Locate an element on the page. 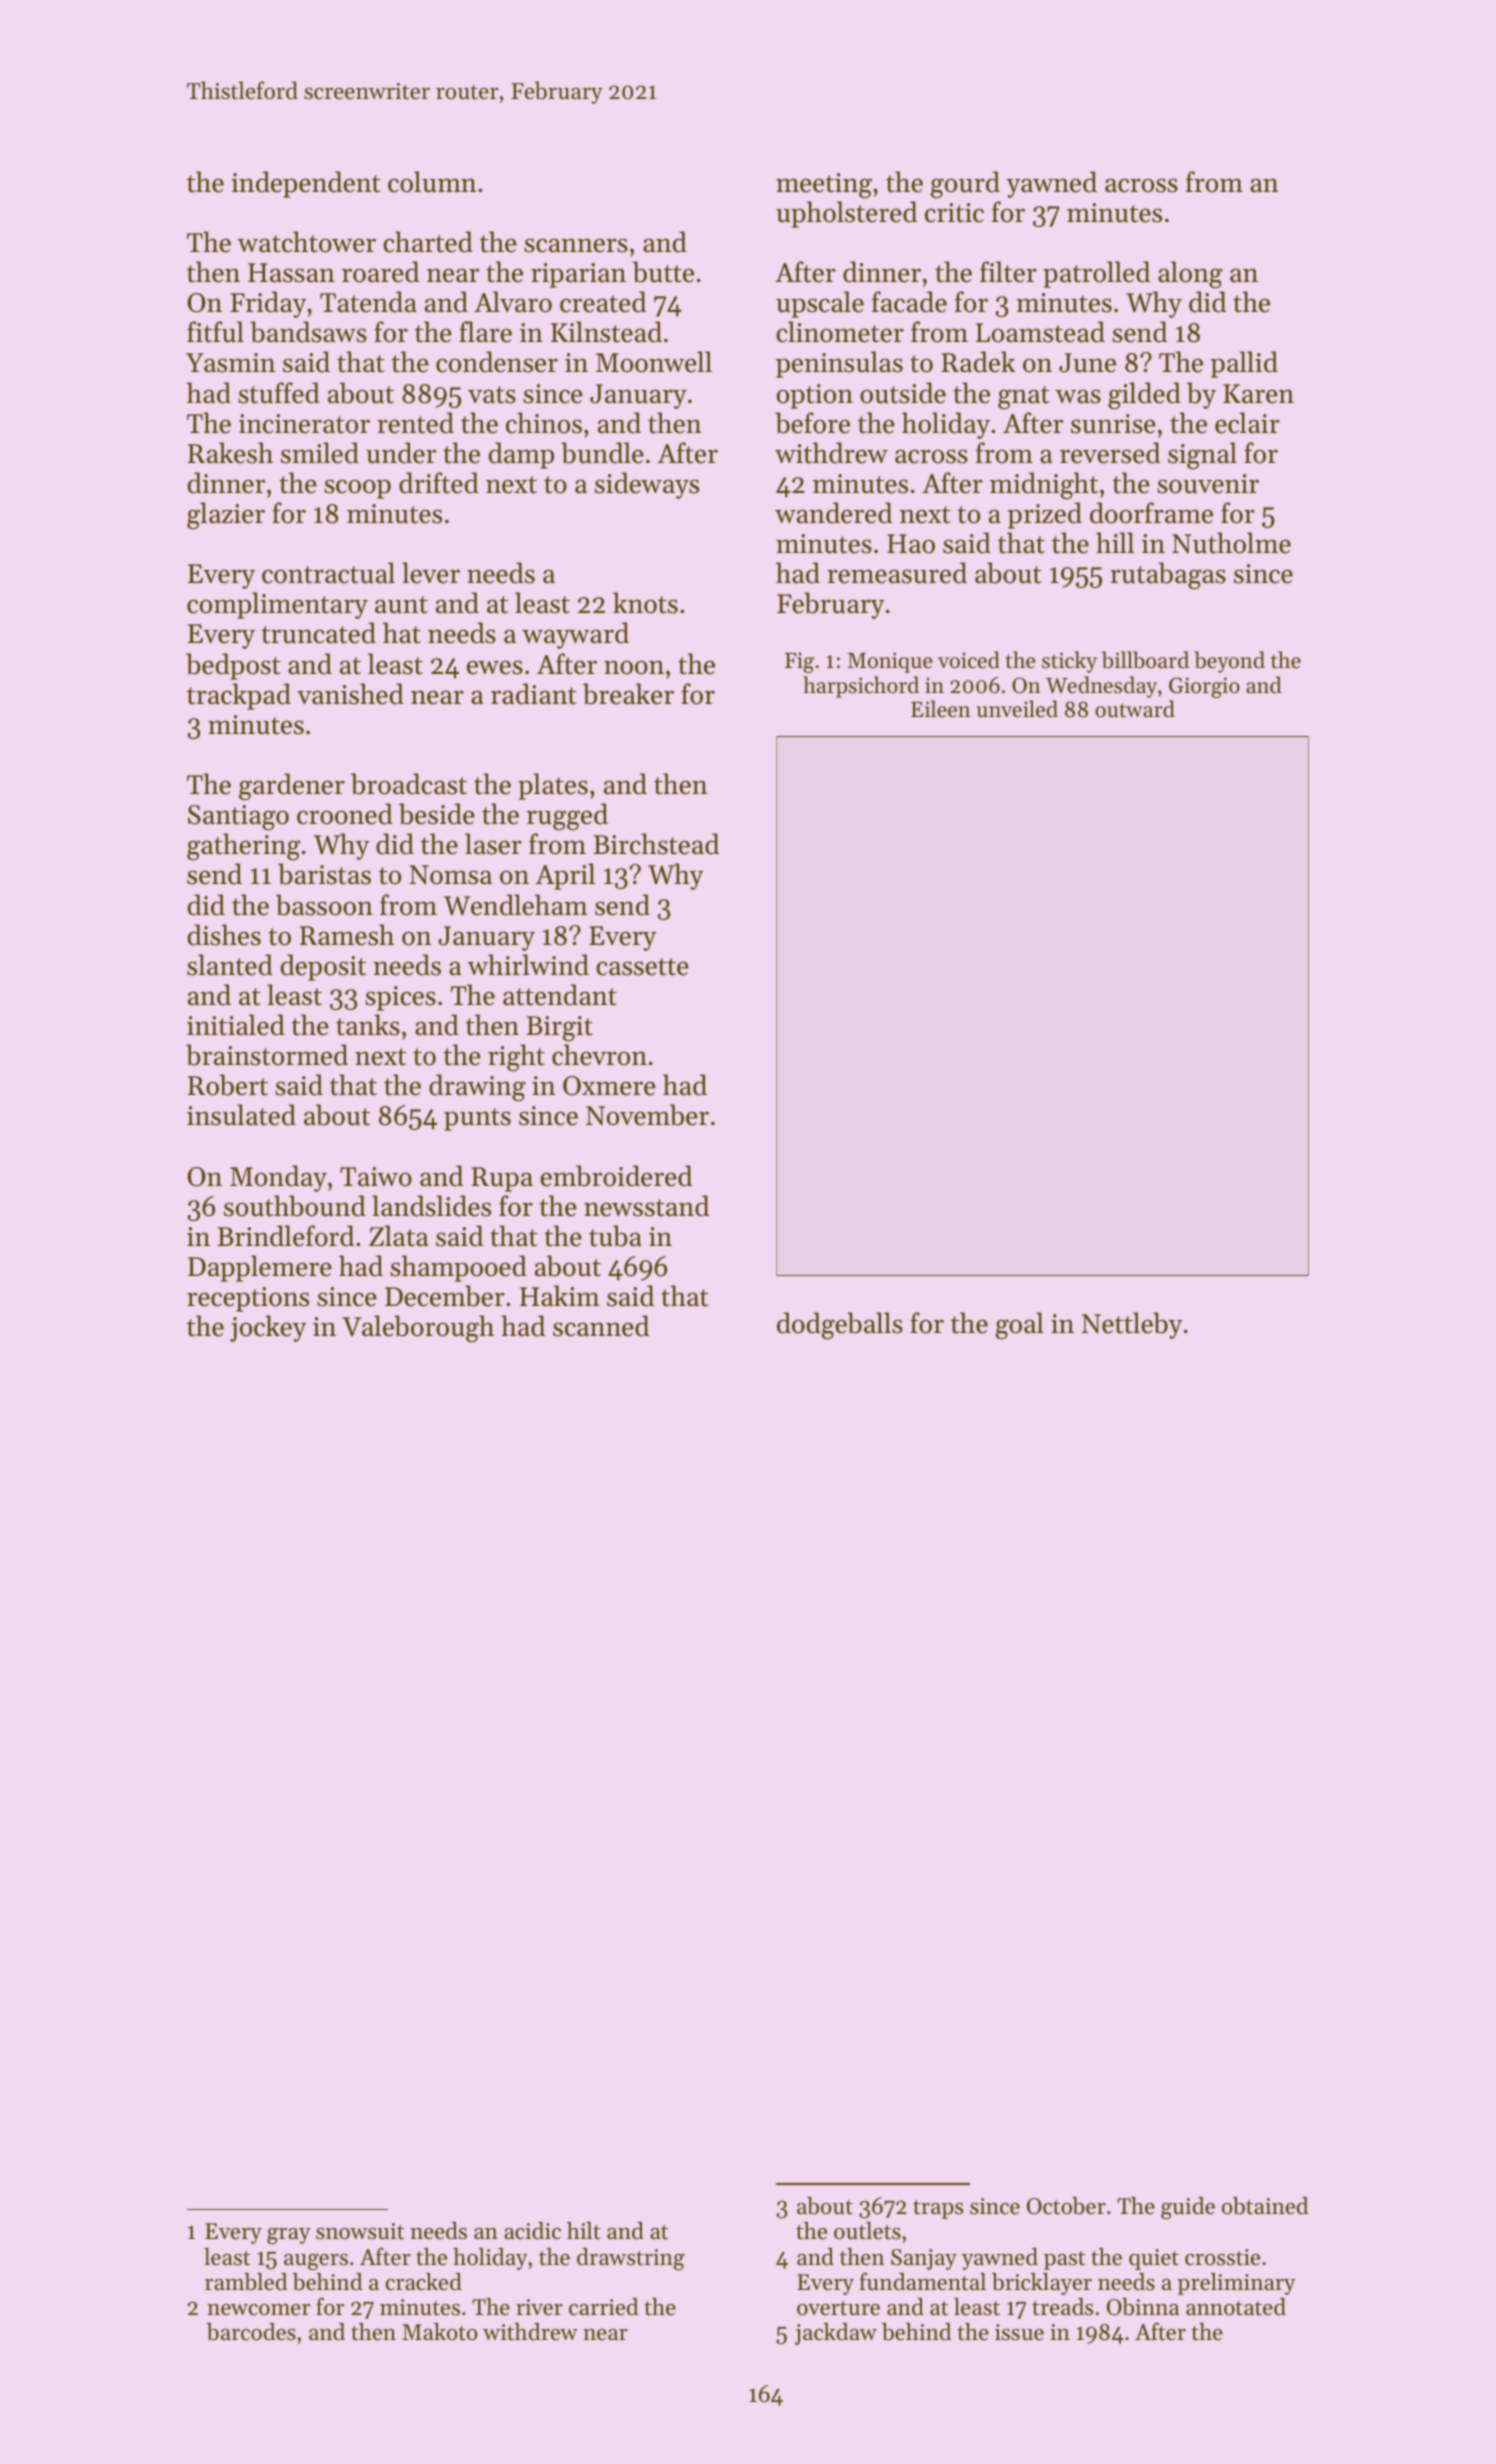 The height and width of the page is (2464, 1496). Nettleby is located at coordinates (1132, 1325).
